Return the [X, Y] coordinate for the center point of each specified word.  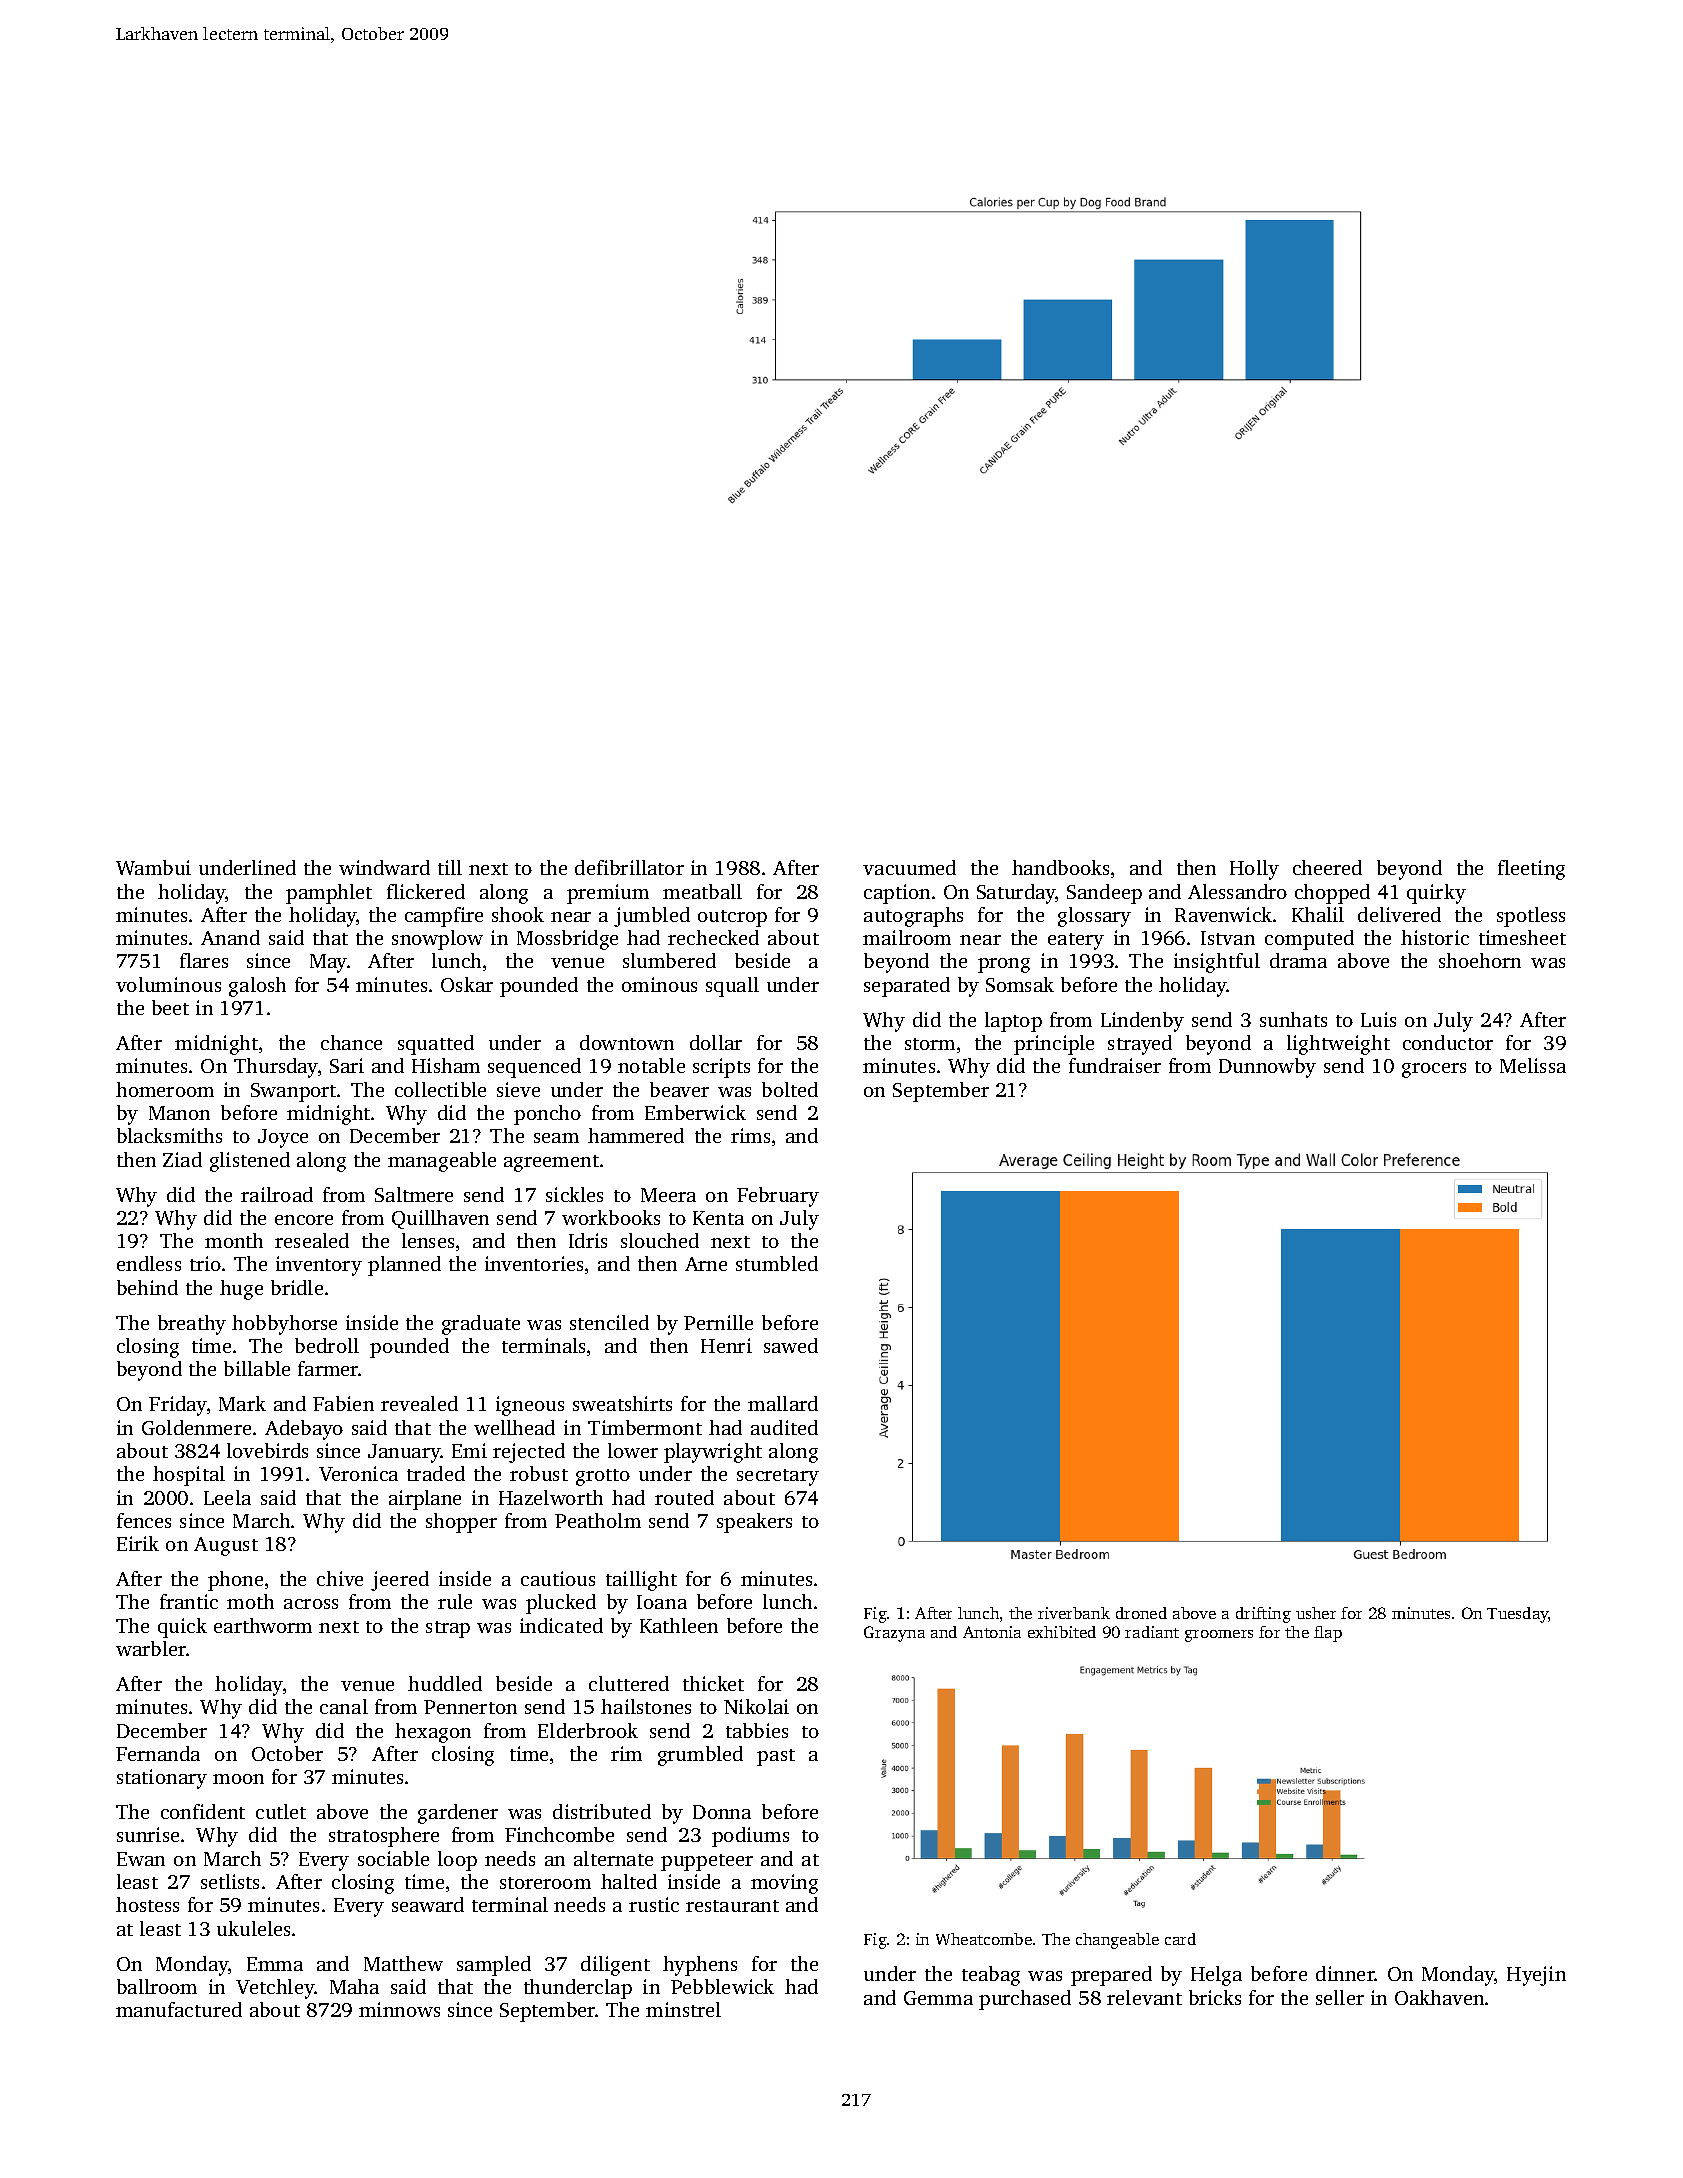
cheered [1327, 867]
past [776, 1757]
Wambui [153, 867]
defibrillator [629, 867]
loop [457, 1861]
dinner [1345, 1973]
